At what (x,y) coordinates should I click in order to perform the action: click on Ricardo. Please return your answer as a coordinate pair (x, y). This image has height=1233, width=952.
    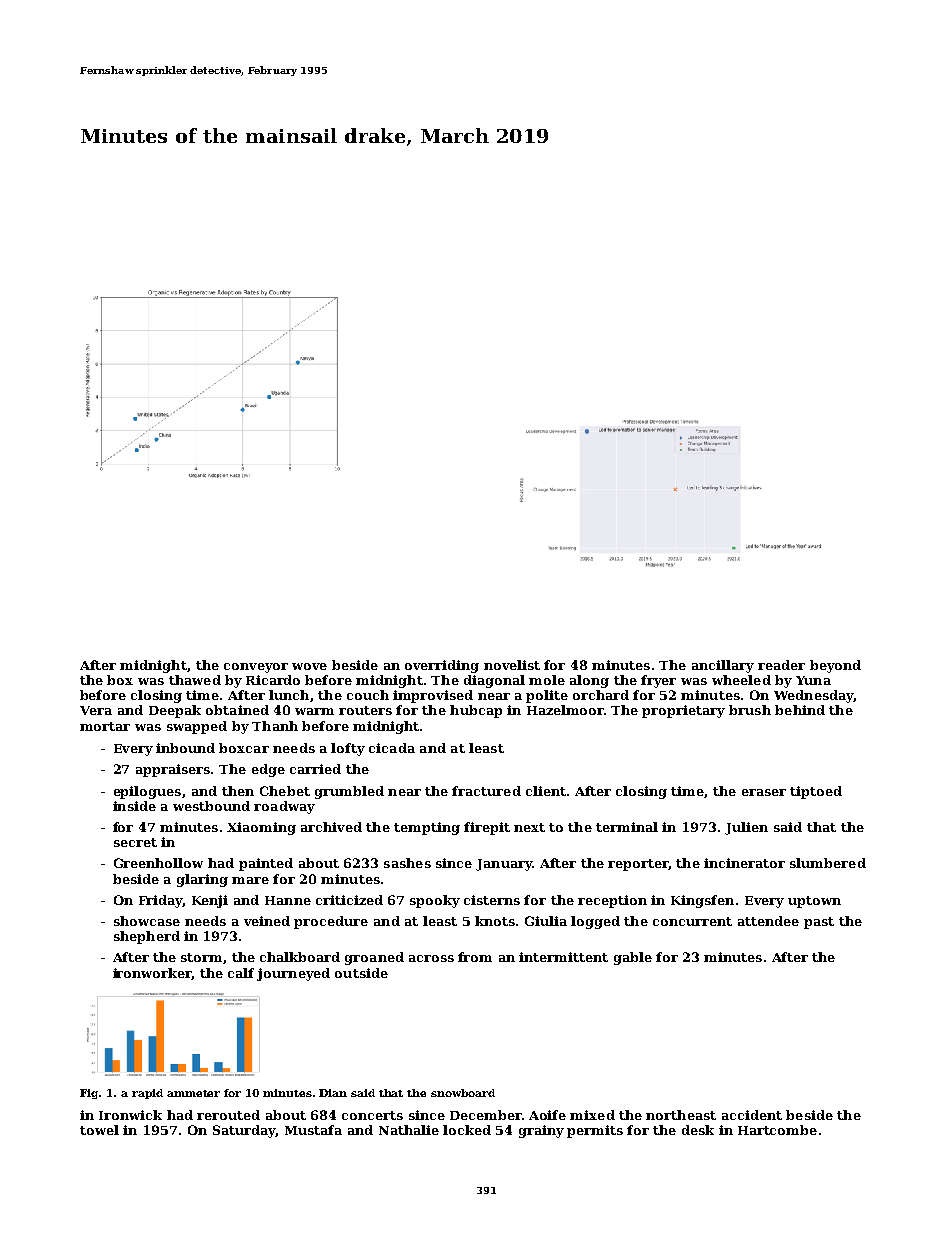
    Looking at the image, I should click on (273, 680).
